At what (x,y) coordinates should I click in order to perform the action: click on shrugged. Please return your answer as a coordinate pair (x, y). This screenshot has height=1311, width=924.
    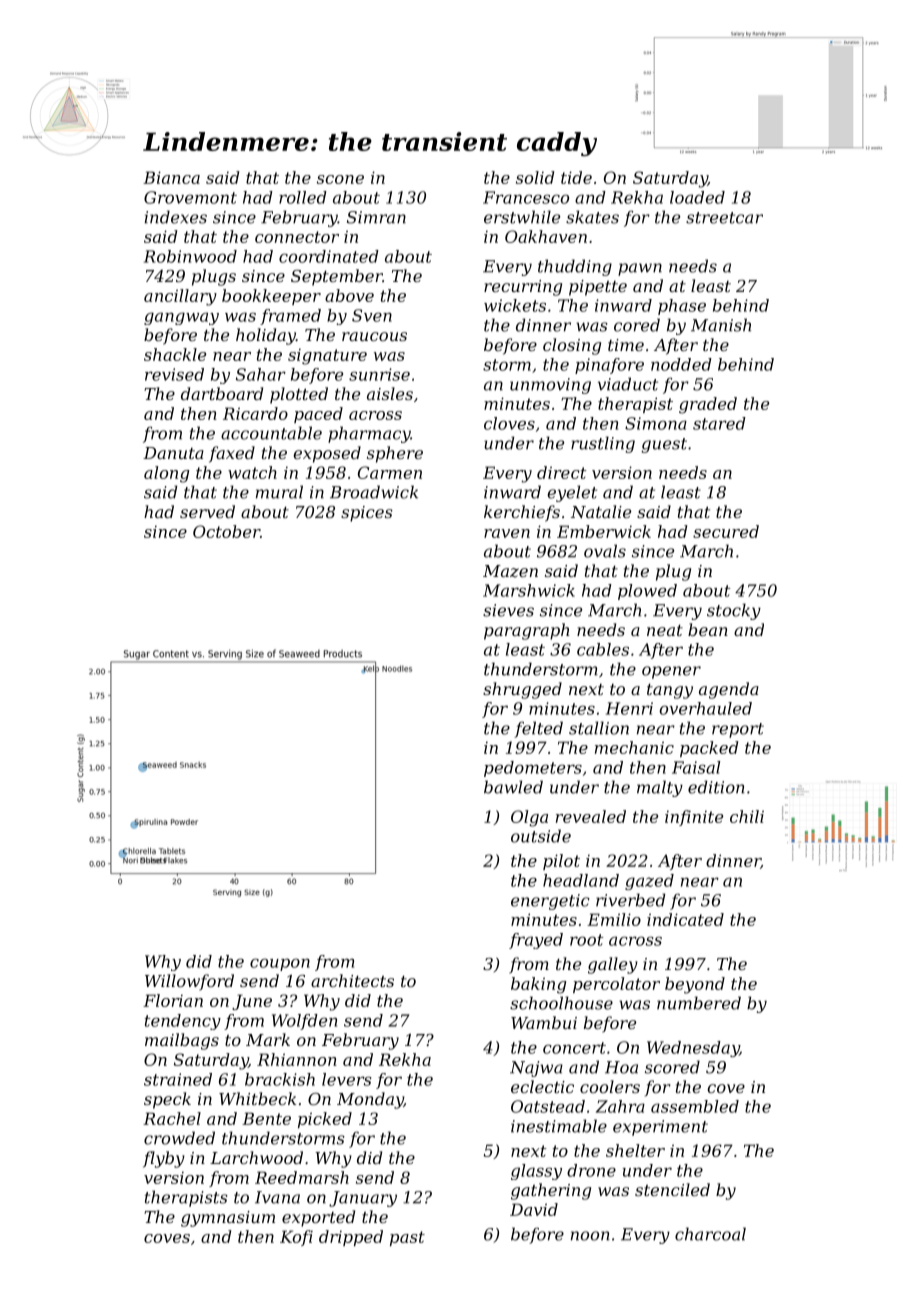
    Looking at the image, I should click on (522, 690).
